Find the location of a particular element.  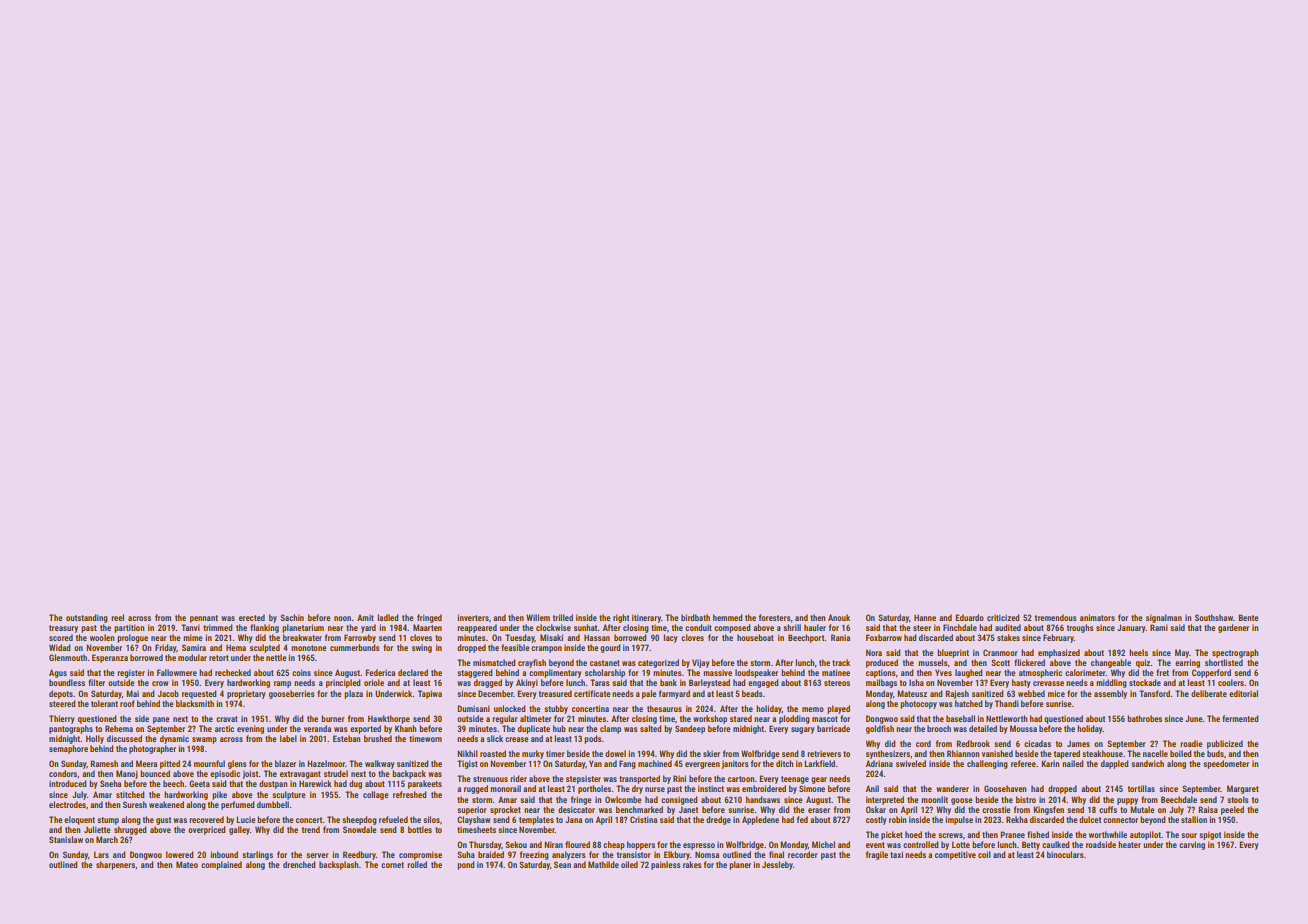

lowered is located at coordinates (179, 854).
